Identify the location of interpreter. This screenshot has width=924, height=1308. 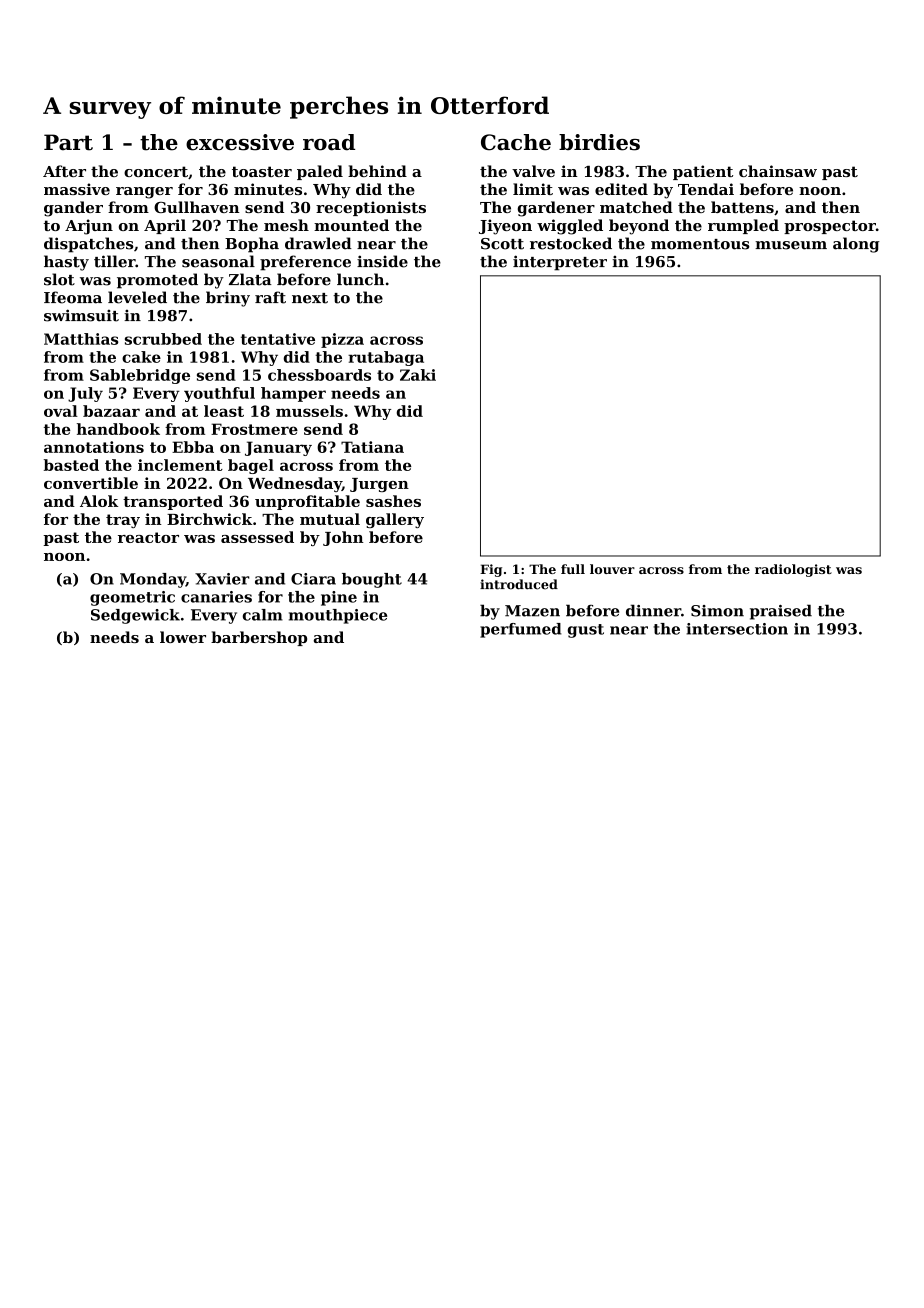
(560, 263).
